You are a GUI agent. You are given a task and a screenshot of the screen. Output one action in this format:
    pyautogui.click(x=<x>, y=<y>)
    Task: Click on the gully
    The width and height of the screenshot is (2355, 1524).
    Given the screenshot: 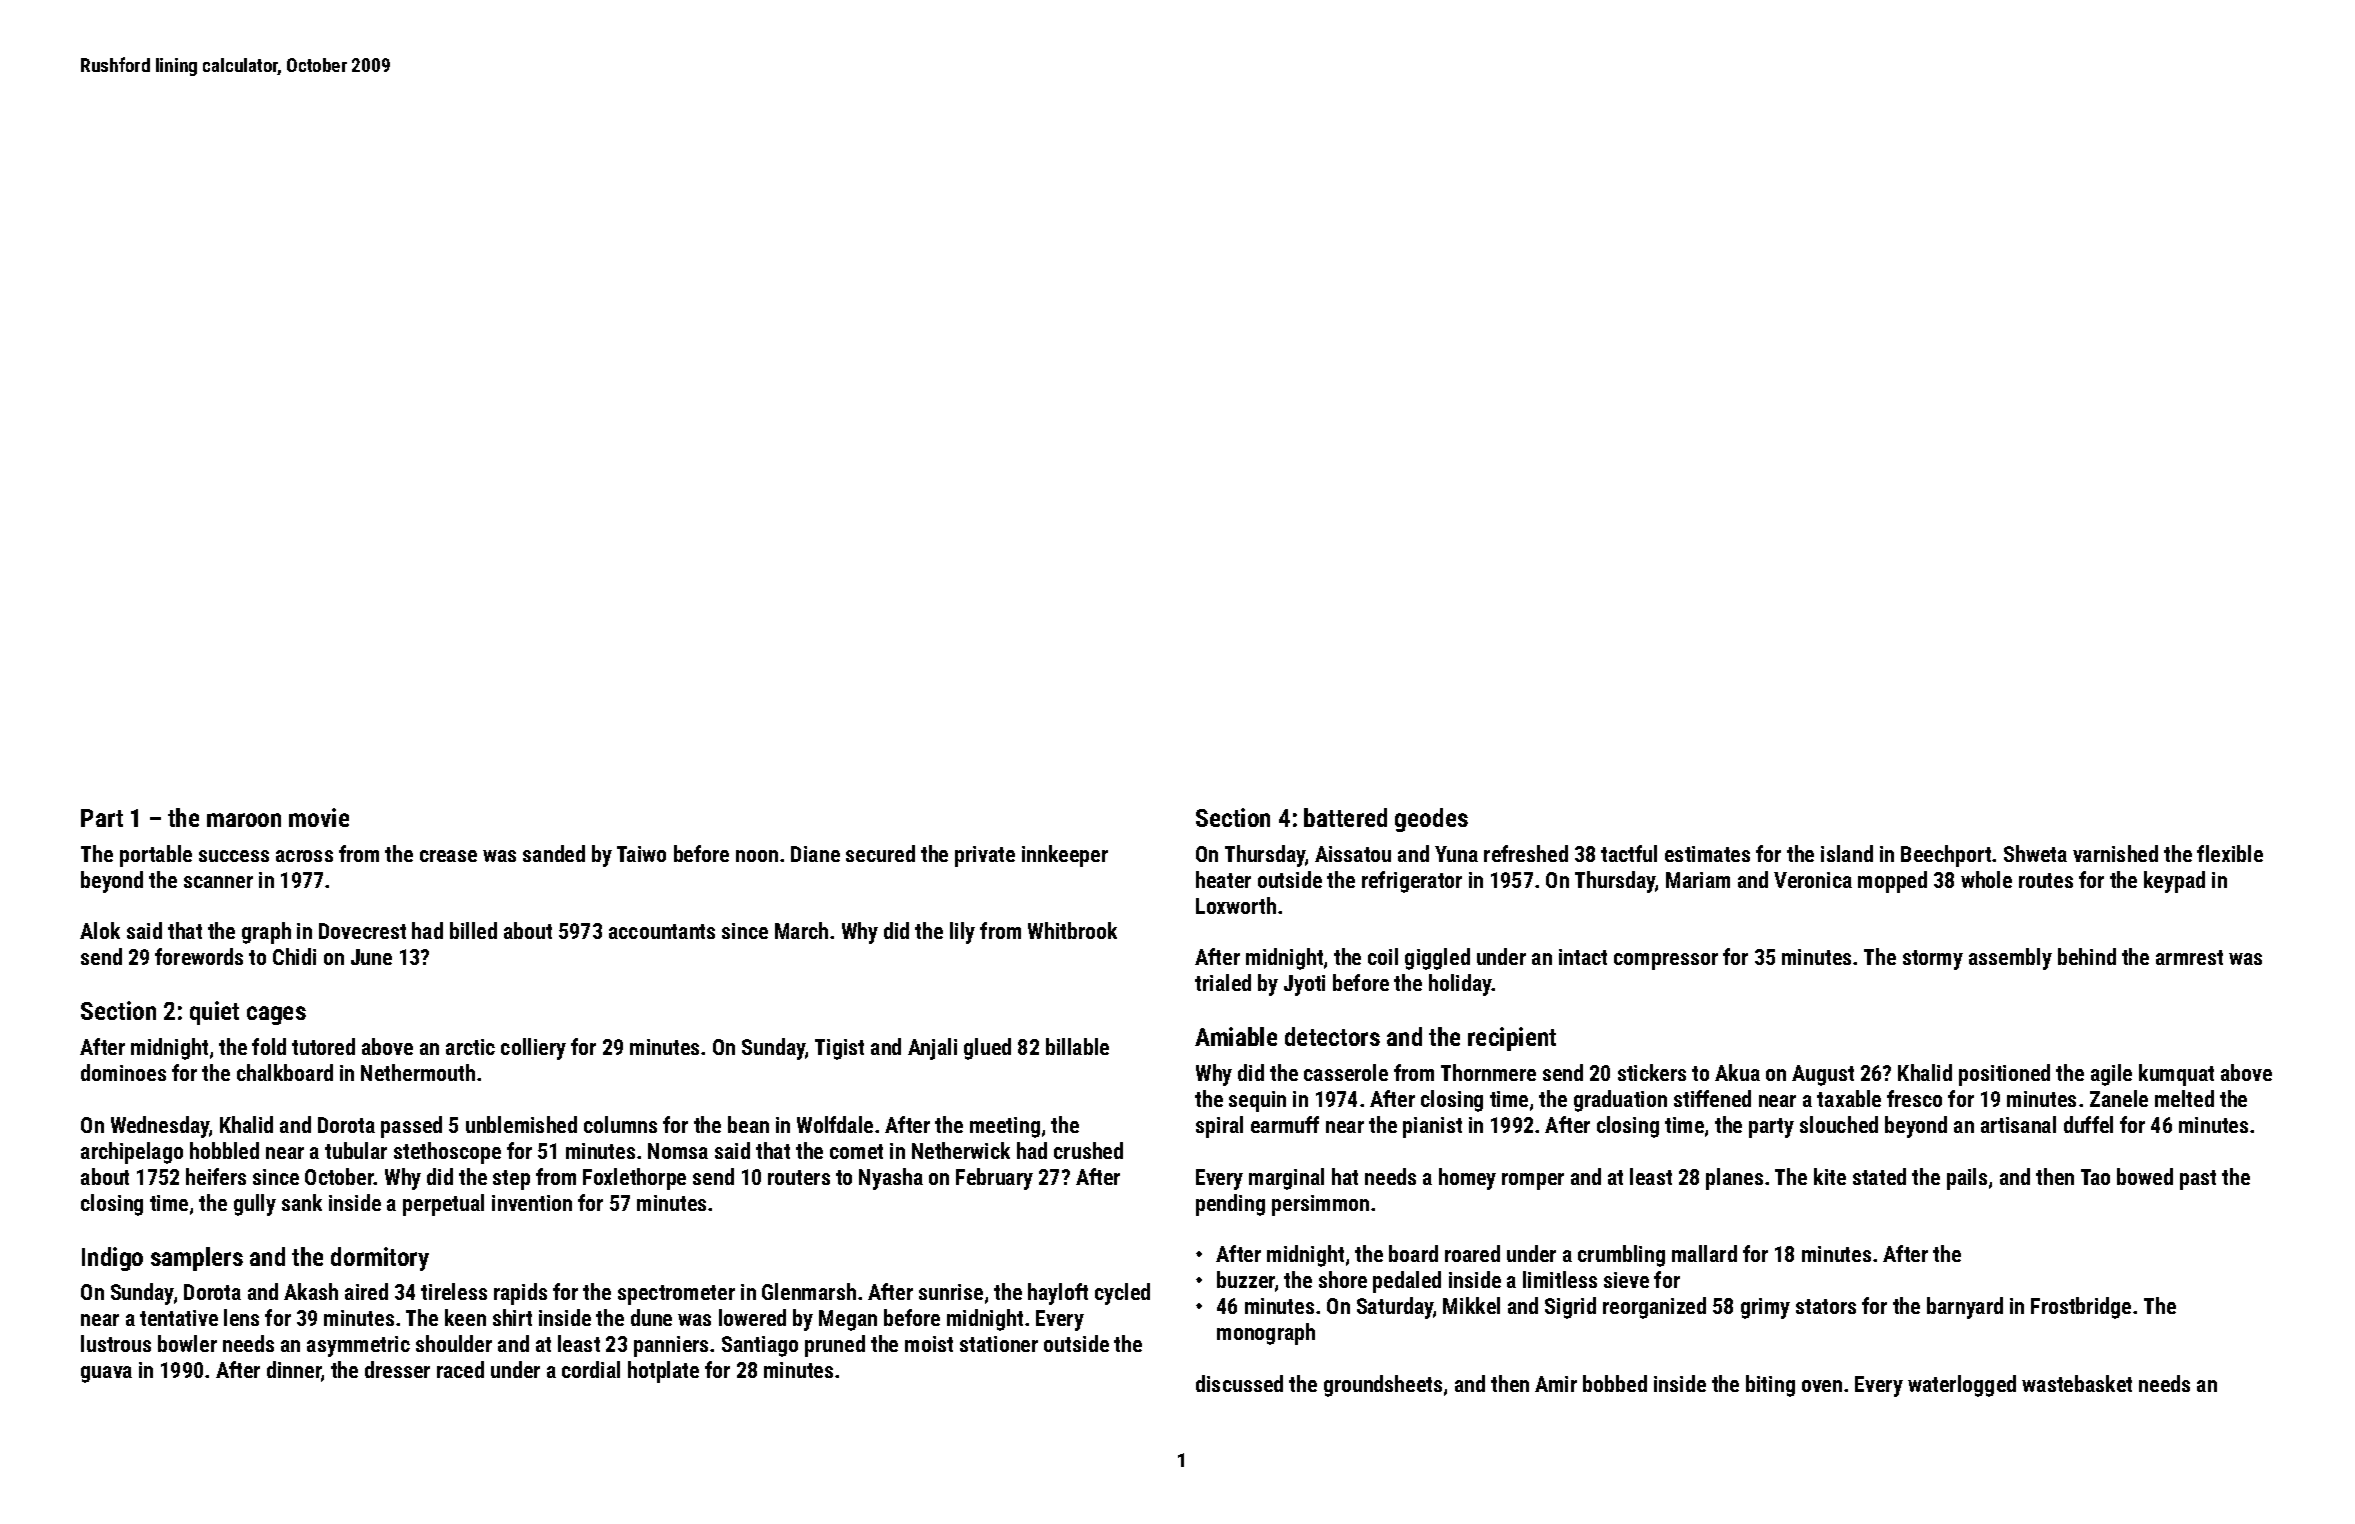 What is the action you would take?
    pyautogui.click(x=255, y=1205)
